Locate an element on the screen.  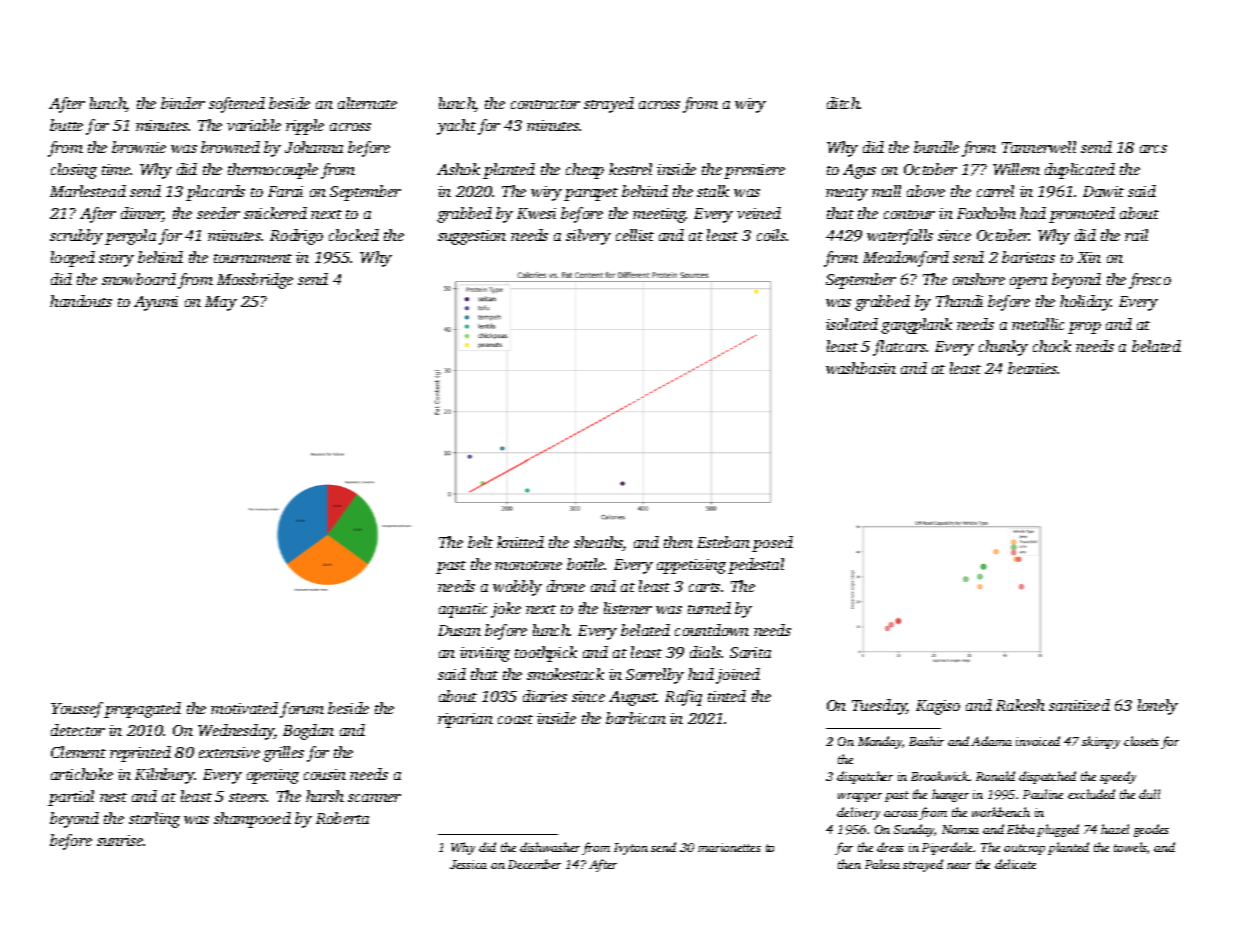
silvery is located at coordinates (588, 237).
